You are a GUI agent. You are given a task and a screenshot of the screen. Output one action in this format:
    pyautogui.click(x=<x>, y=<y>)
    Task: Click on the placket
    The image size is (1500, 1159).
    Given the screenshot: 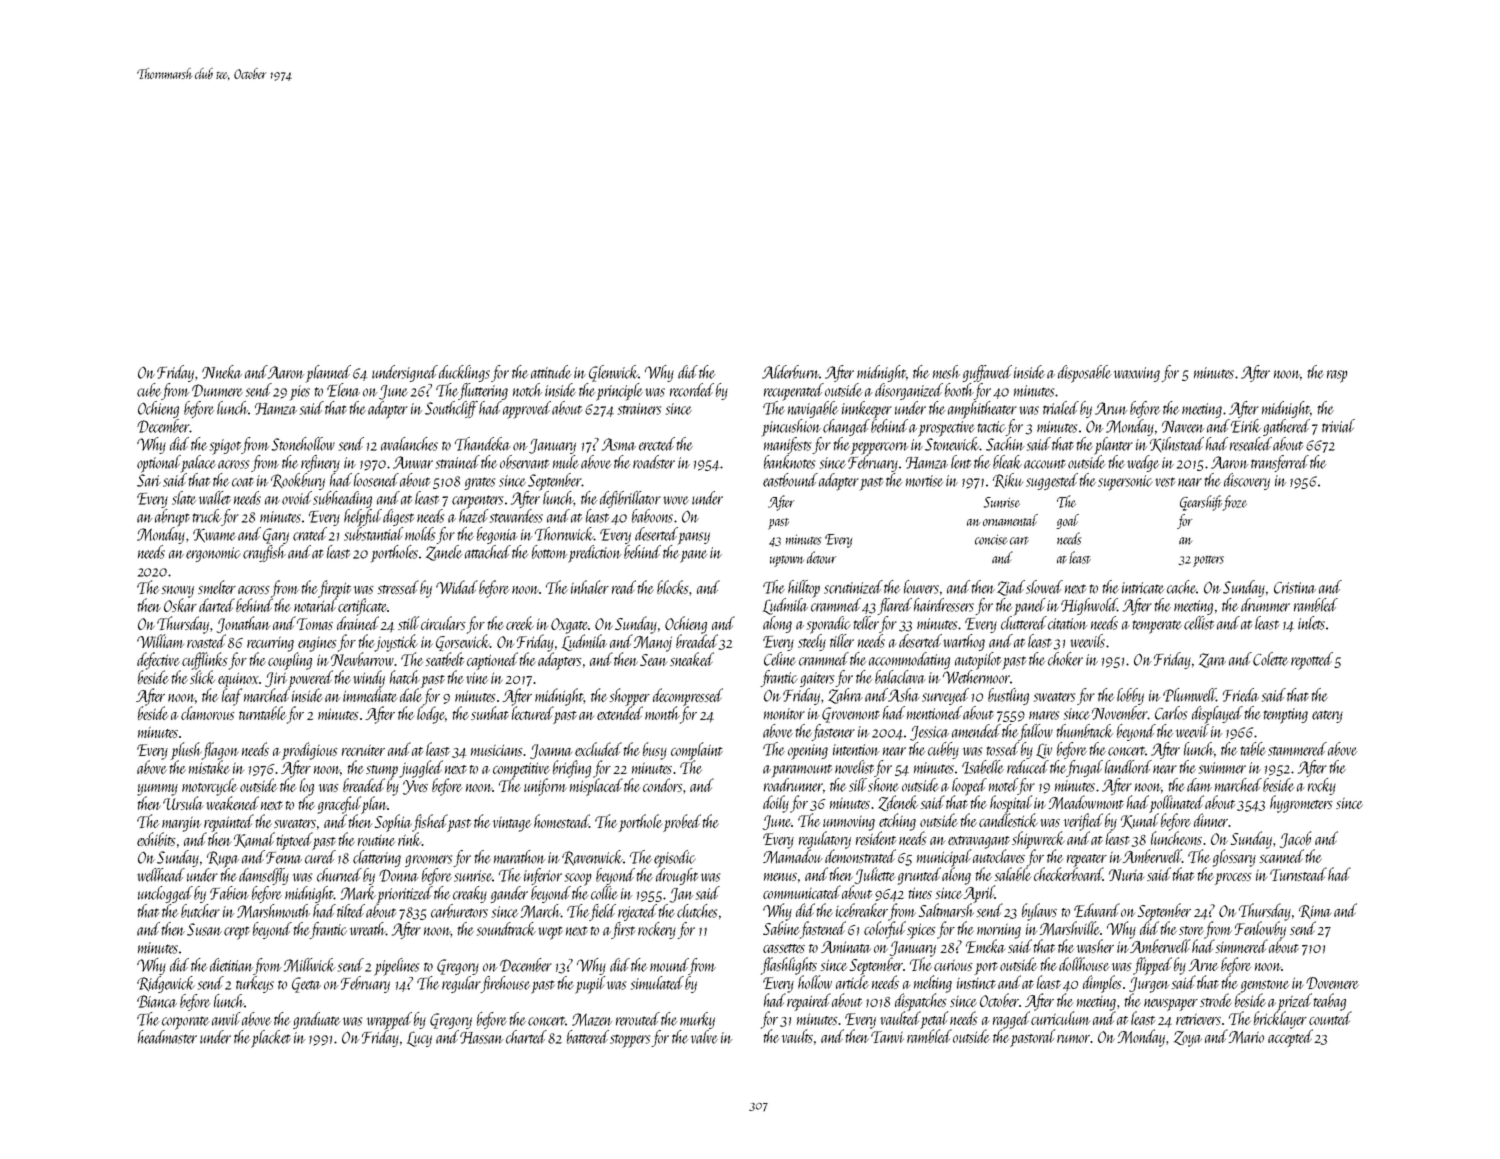 What is the action you would take?
    pyautogui.click(x=271, y=1039)
